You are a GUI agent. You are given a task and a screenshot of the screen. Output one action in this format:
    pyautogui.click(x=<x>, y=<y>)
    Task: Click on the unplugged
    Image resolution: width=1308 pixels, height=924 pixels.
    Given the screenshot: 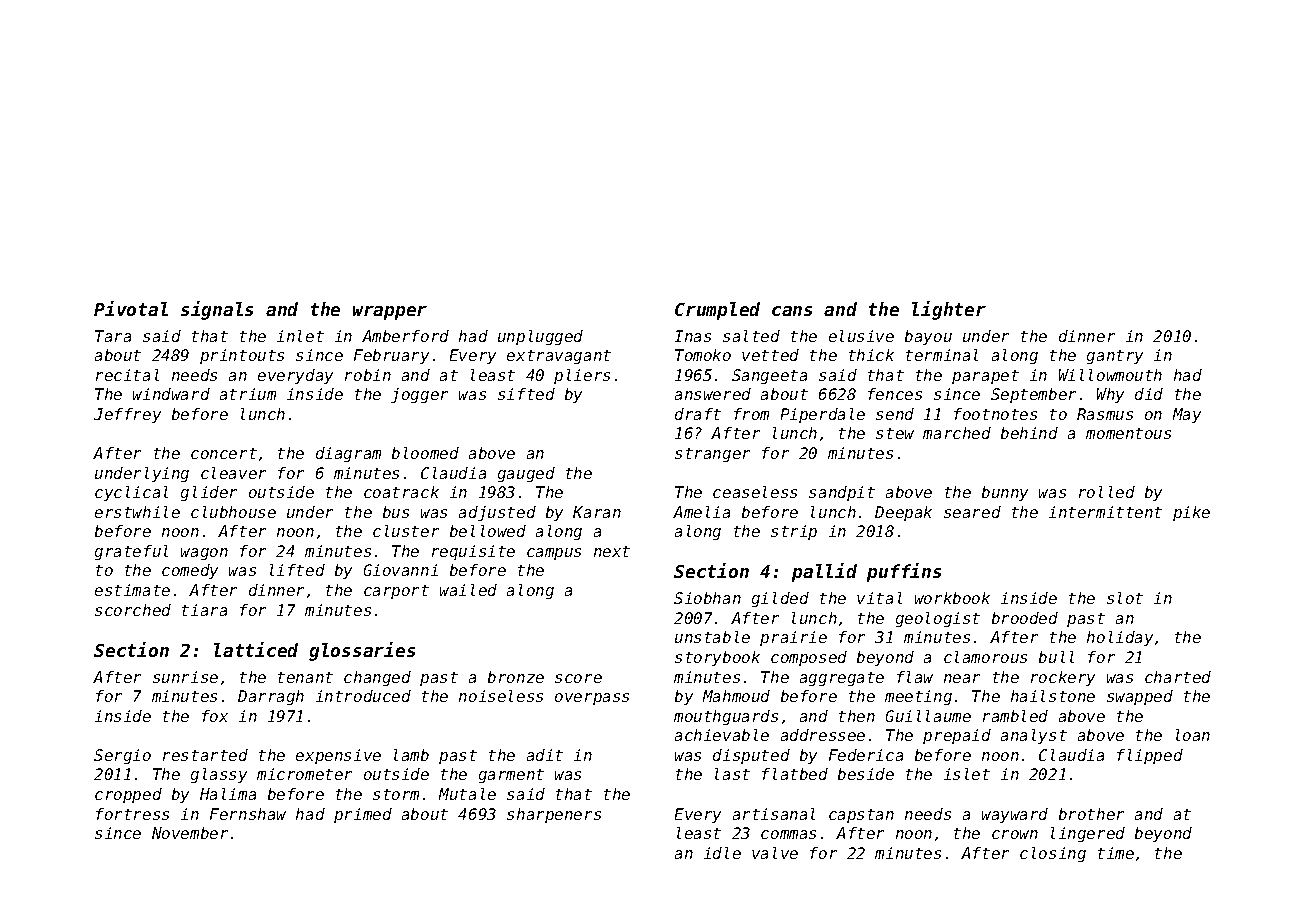 What is the action you would take?
    pyautogui.click(x=540, y=337)
